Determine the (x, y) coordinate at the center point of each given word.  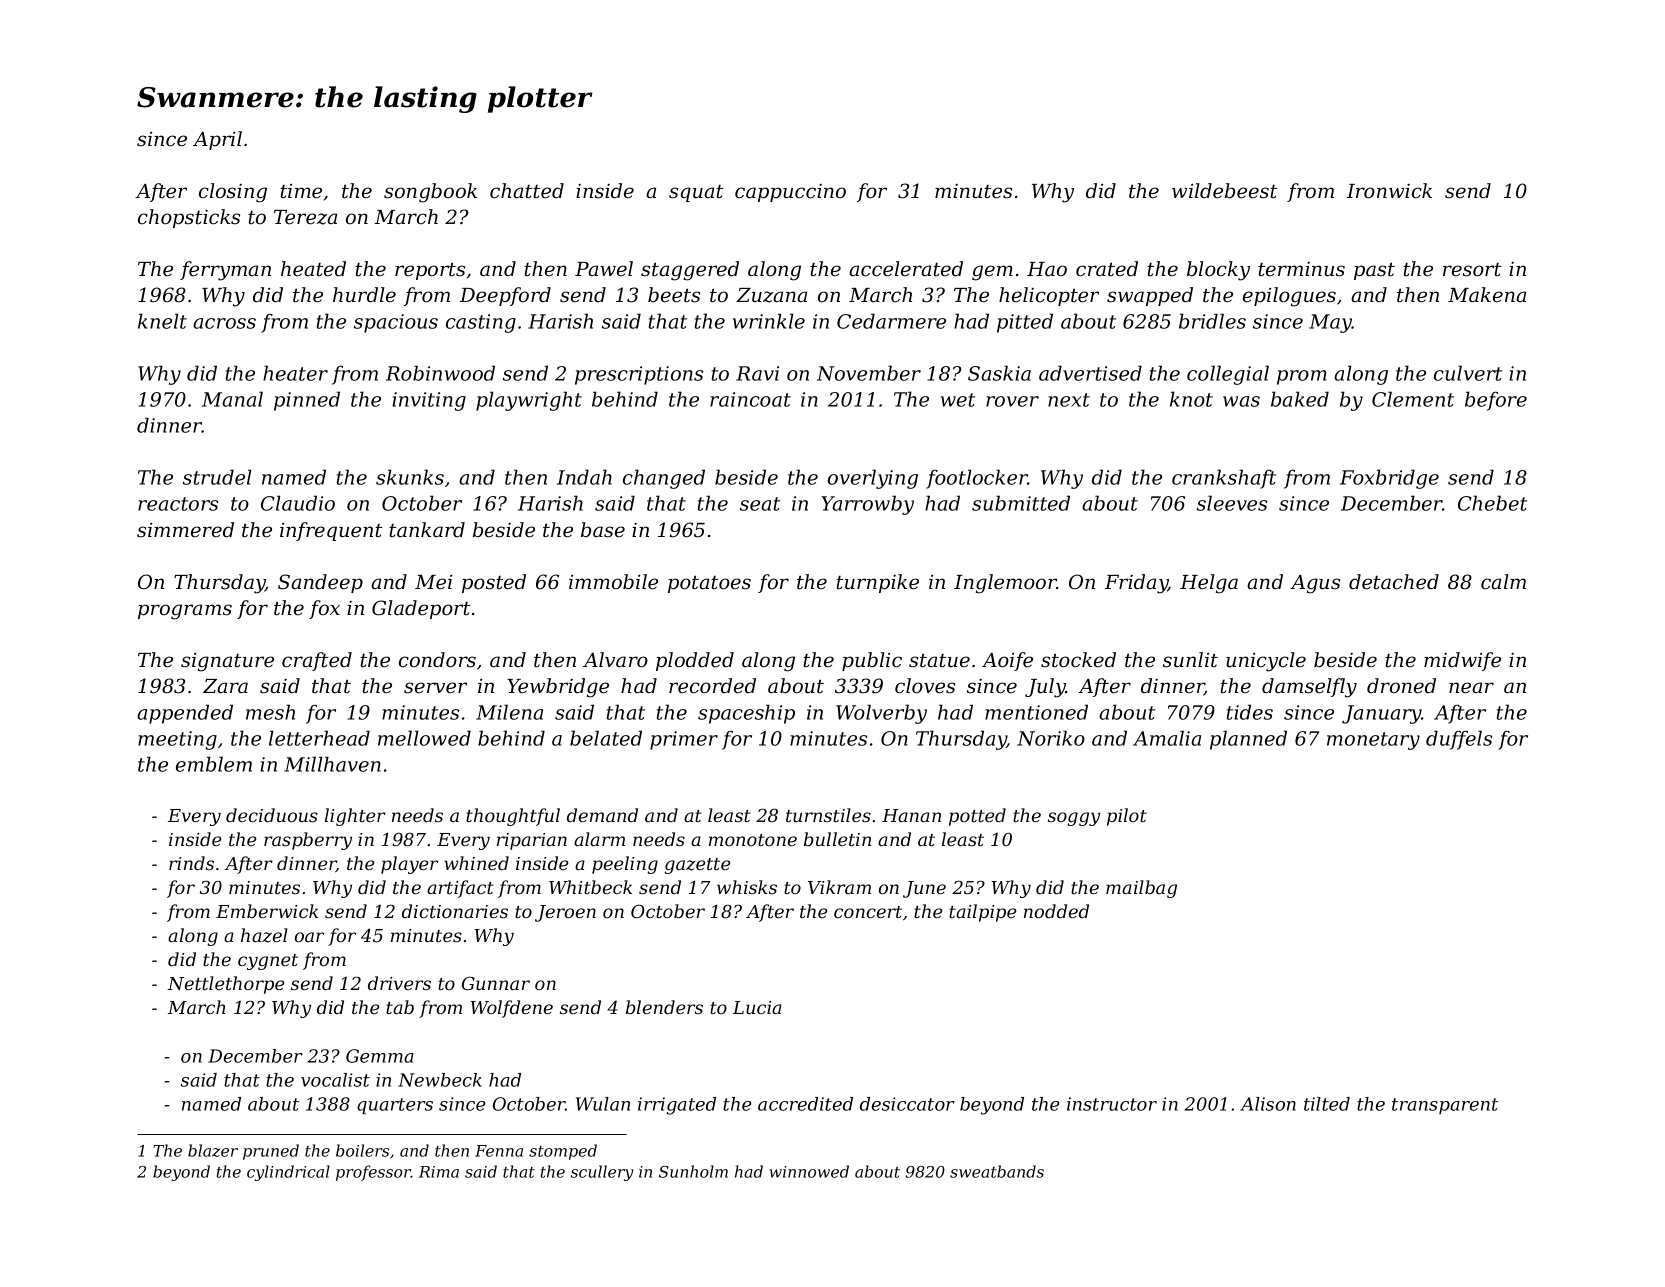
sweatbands (997, 1171)
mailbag (1141, 889)
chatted (527, 191)
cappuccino (790, 193)
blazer (213, 1150)
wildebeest (1224, 191)
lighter (355, 817)
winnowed (809, 1171)
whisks (747, 887)
